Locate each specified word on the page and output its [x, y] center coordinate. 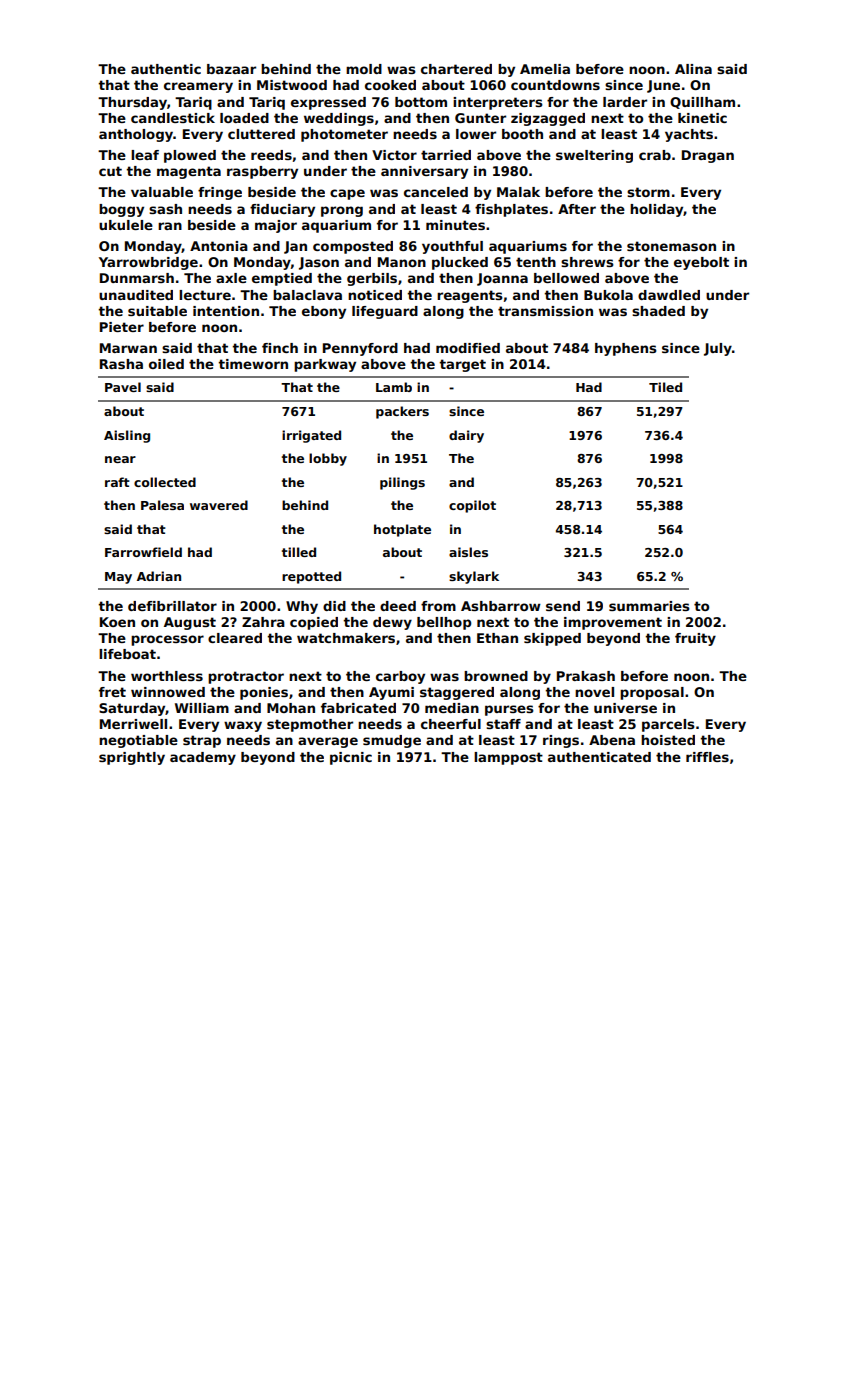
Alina [693, 69]
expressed [328, 103]
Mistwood [292, 85]
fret [112, 692]
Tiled [665, 387]
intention [226, 311]
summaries [649, 606]
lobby [328, 459]
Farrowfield [143, 552]
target [462, 365]
